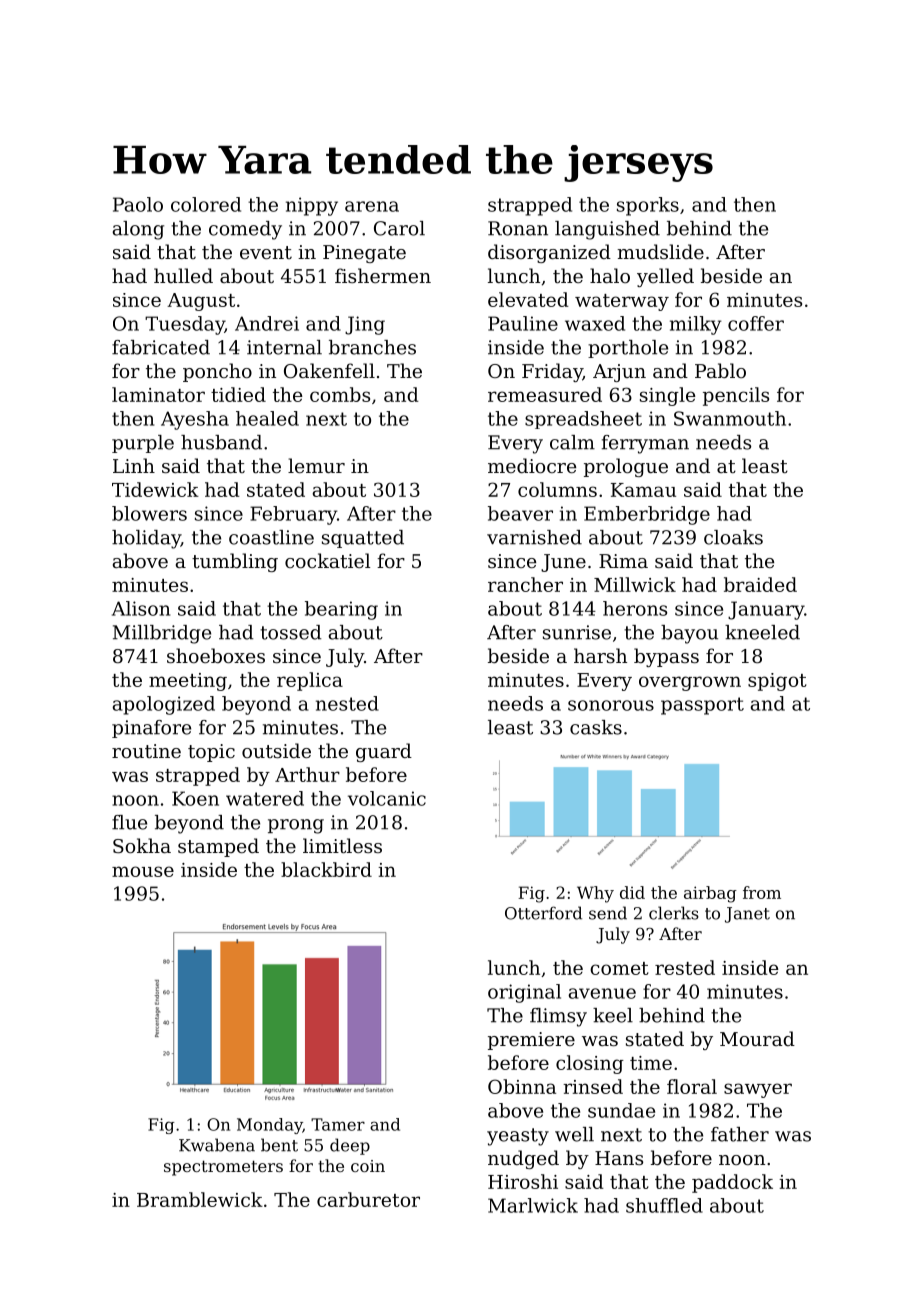 The height and width of the screenshot is (1314, 924). I want to click on prong, so click(296, 826).
